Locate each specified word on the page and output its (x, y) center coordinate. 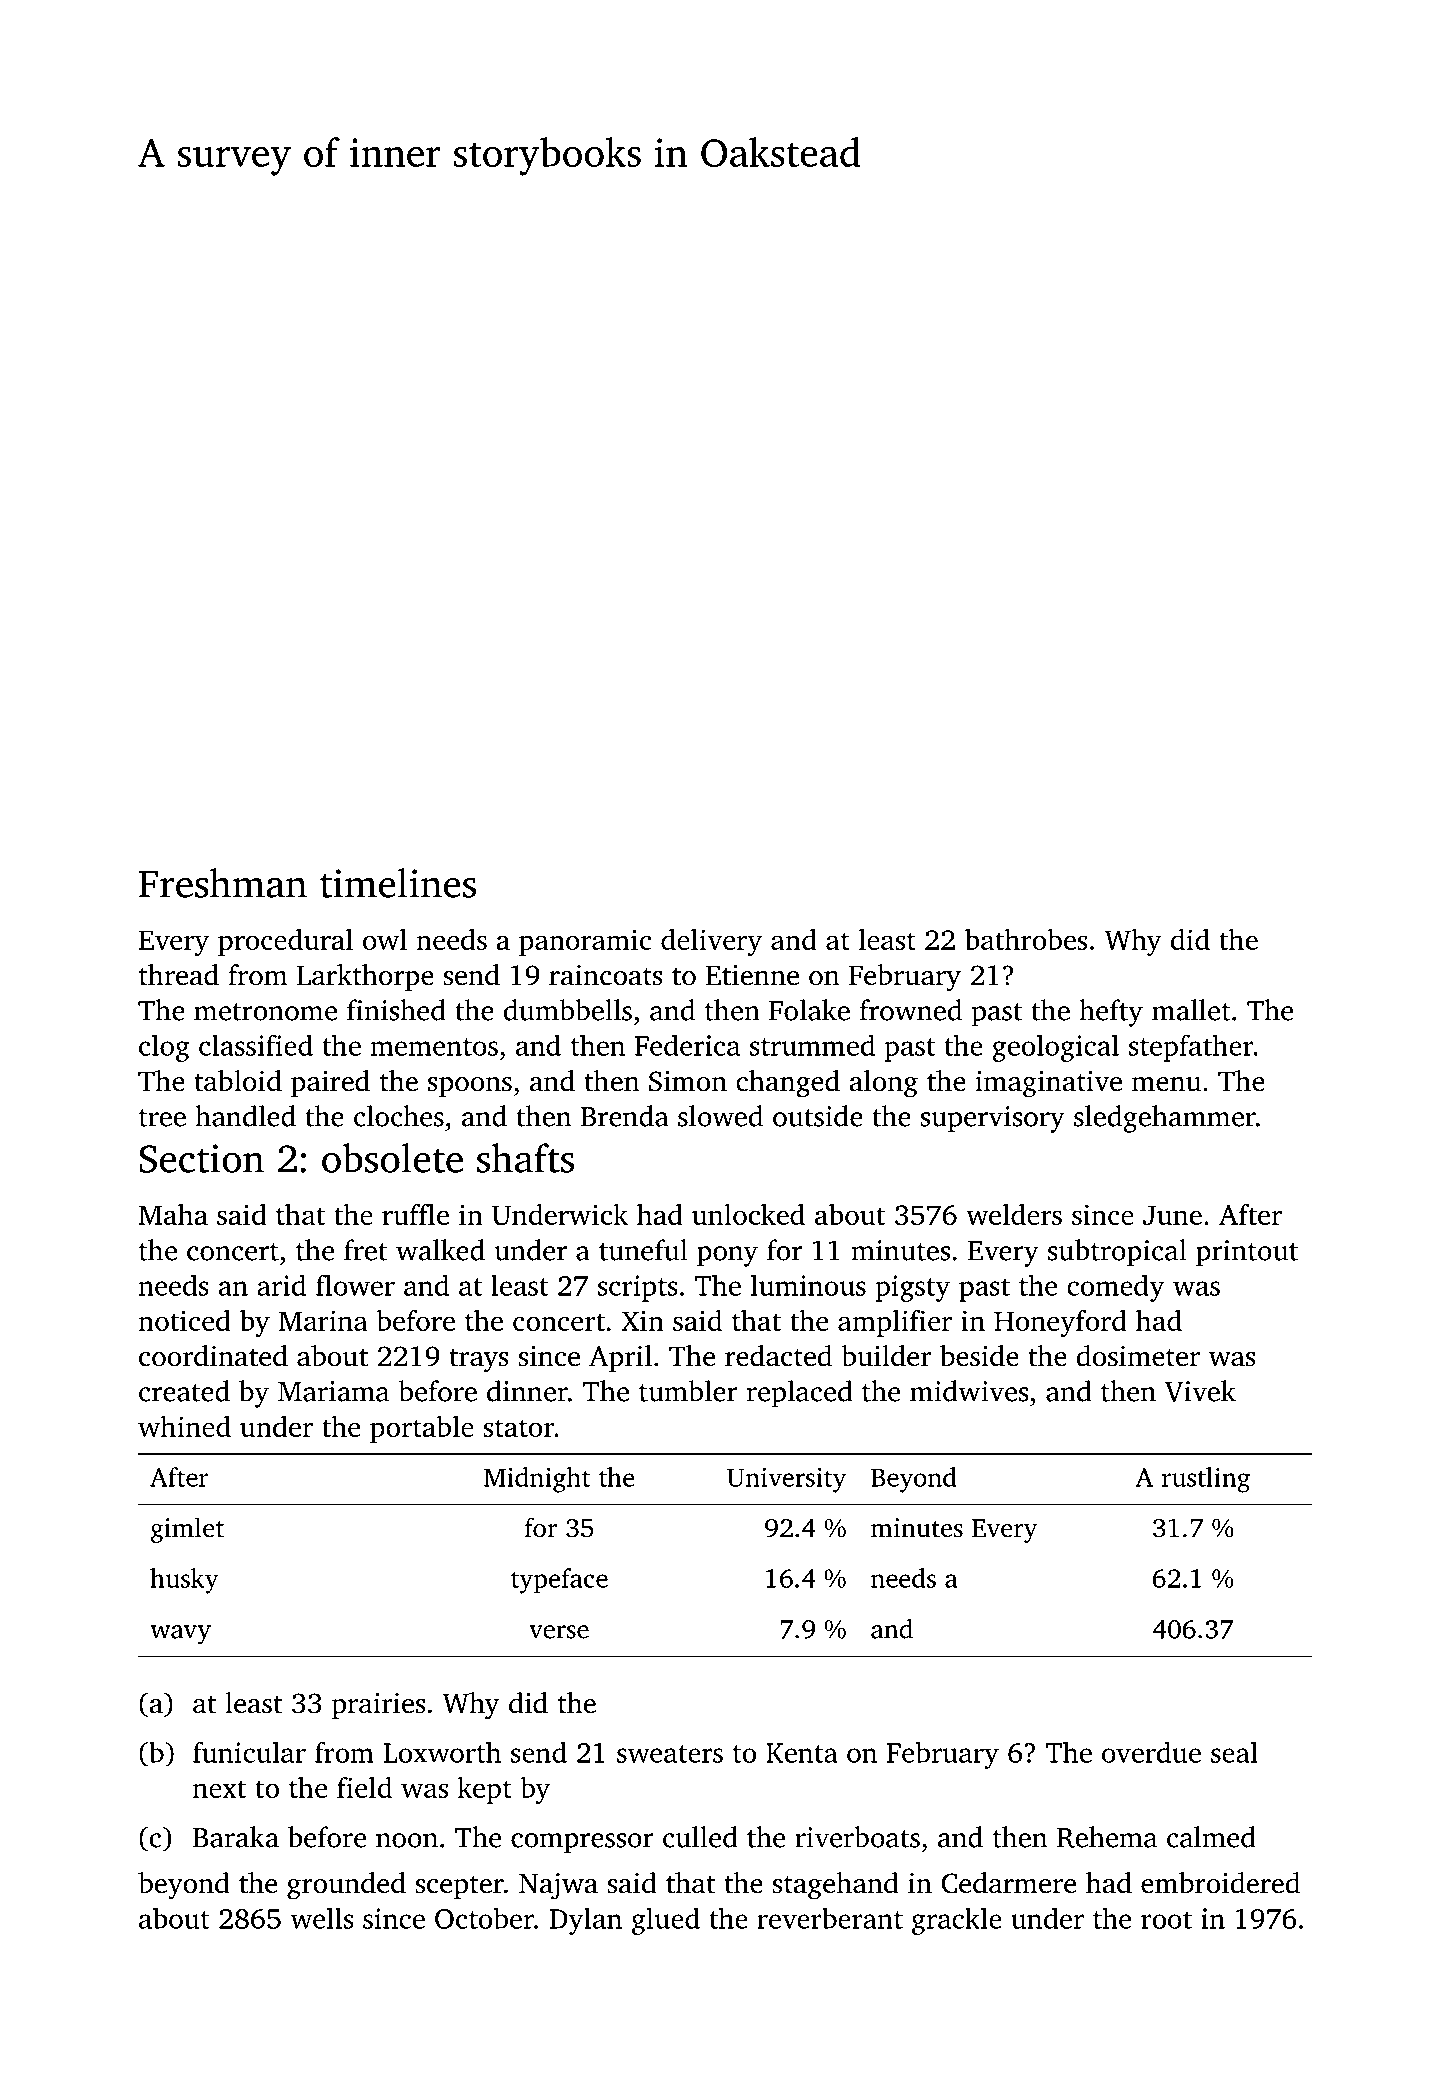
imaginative (1048, 1084)
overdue (1151, 1752)
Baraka (236, 1837)
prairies (379, 1706)
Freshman (223, 883)
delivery (711, 942)
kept (484, 1790)
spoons (470, 1087)
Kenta (802, 1753)
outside (818, 1116)
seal (1234, 1752)
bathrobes (1026, 939)
